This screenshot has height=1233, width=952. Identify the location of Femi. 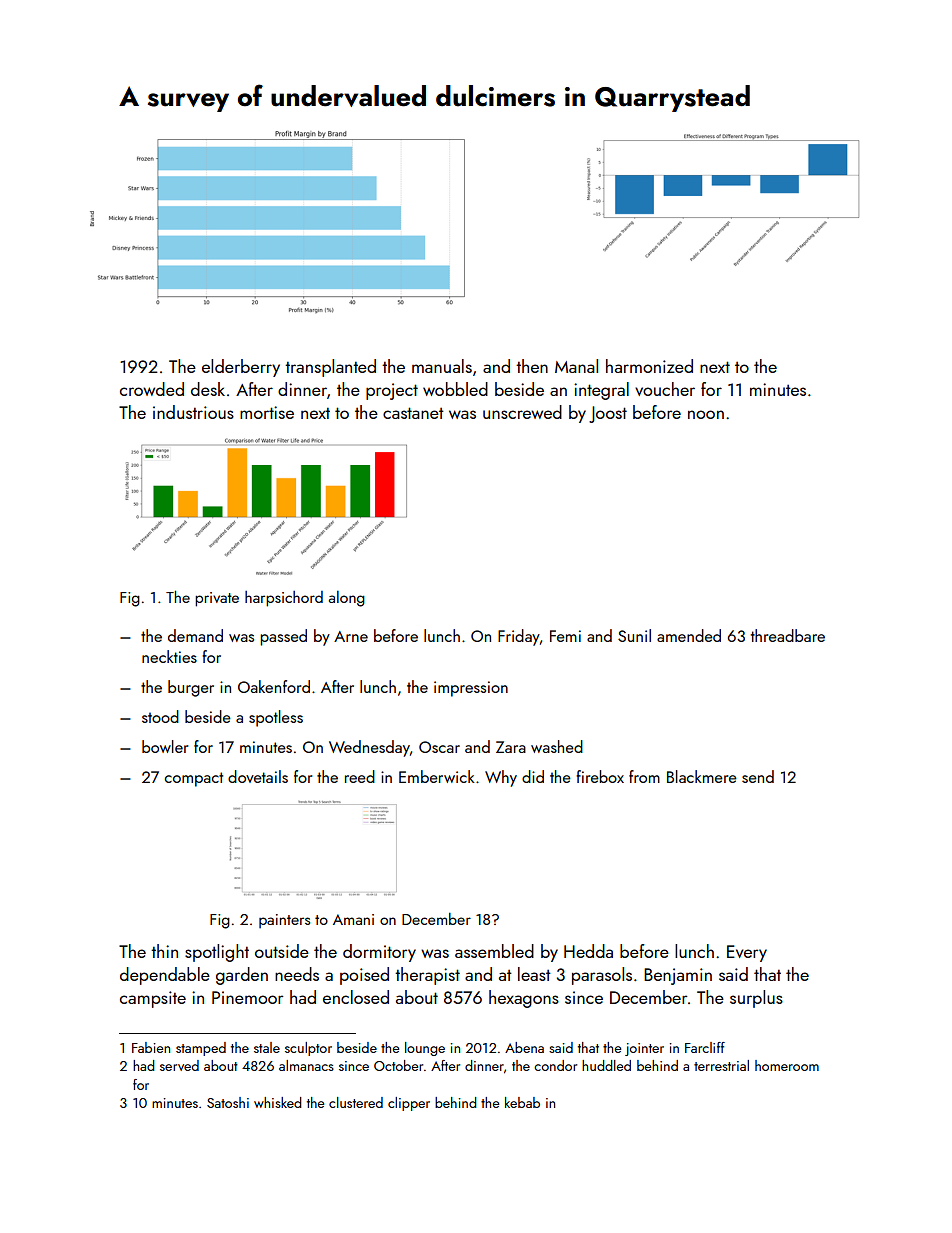
(565, 636).
